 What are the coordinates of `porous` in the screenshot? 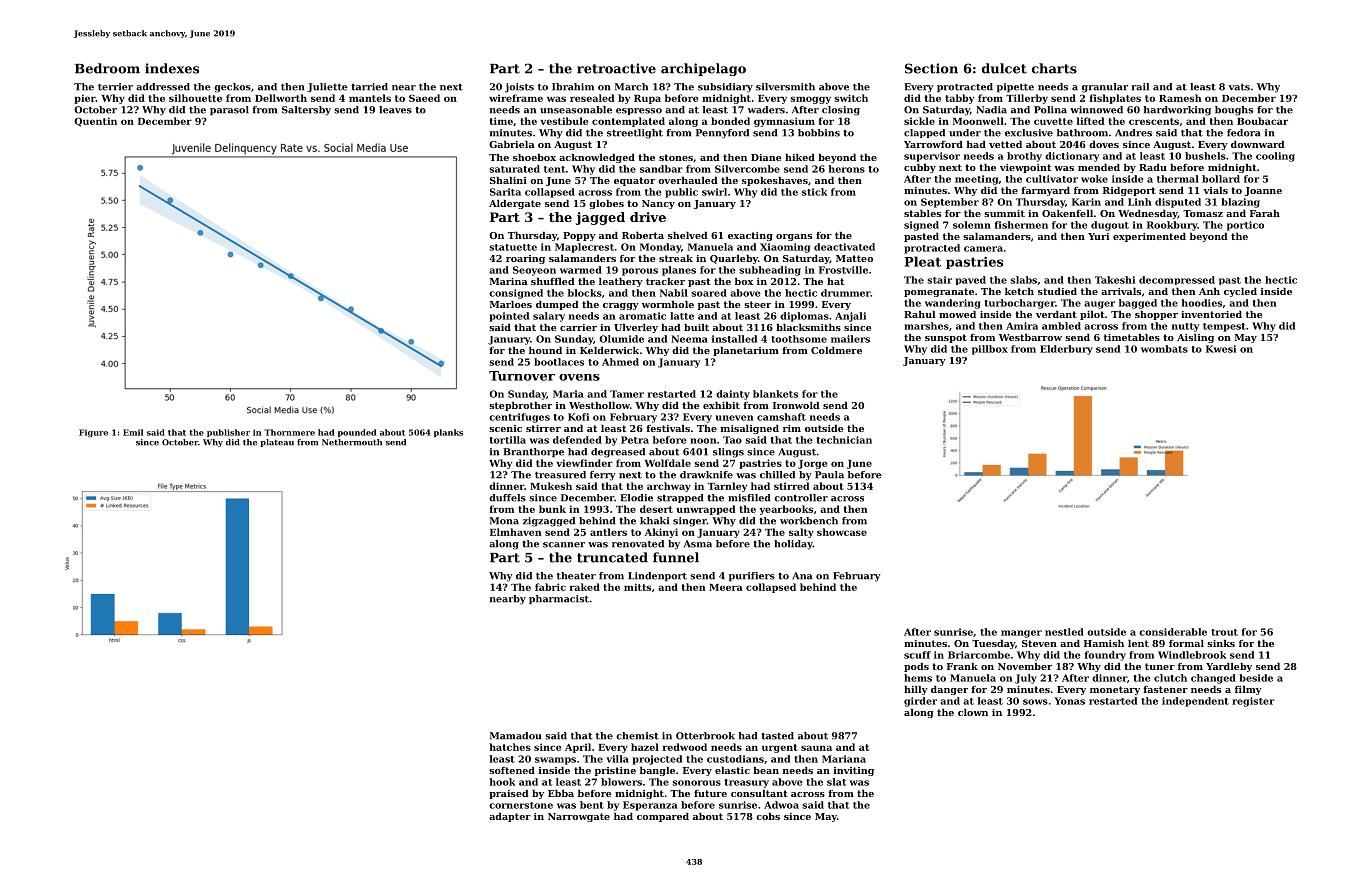 It's located at (640, 272).
